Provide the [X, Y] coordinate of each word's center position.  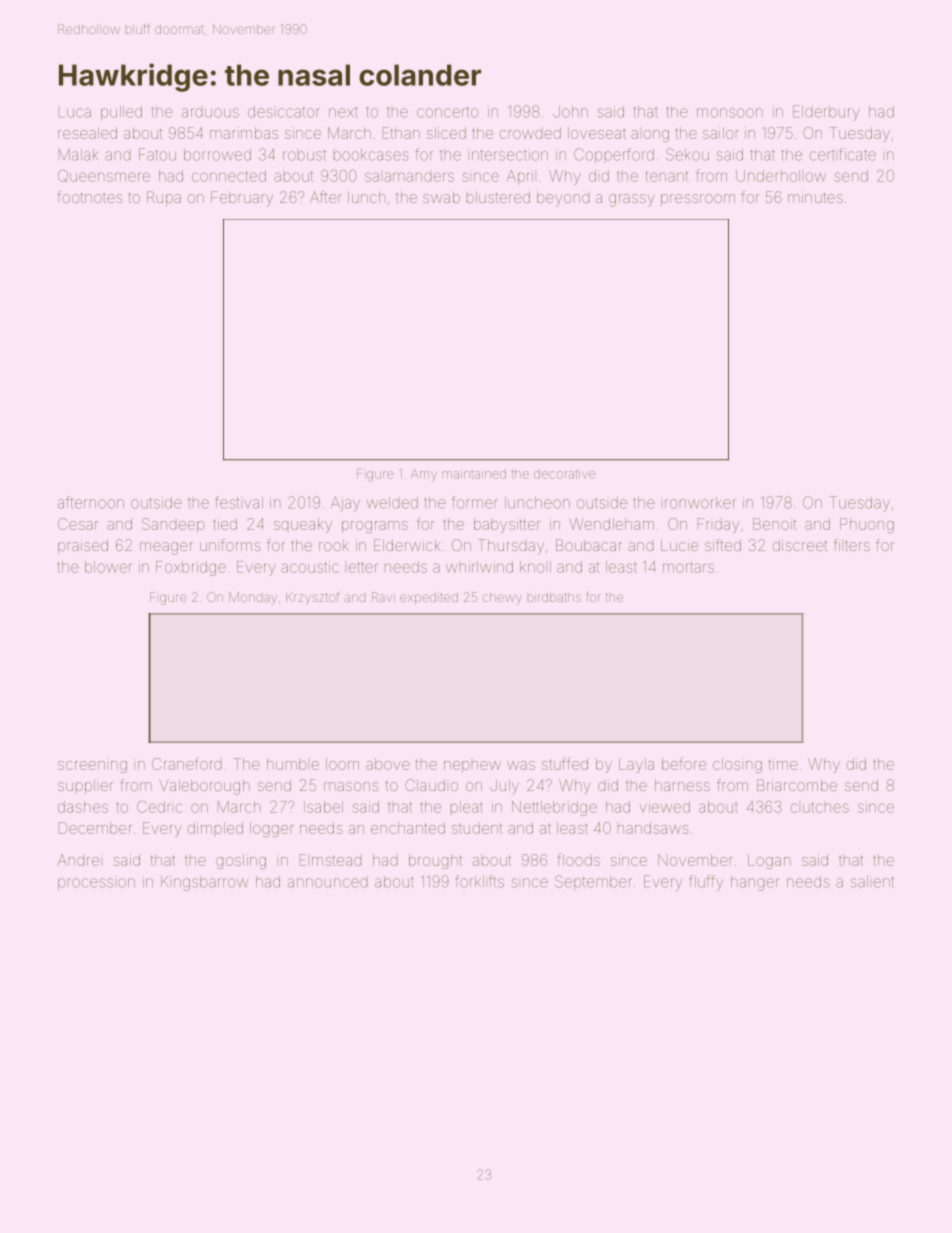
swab [441, 197]
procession [96, 884]
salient [872, 882]
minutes [815, 197]
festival [239, 502]
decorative [565, 474]
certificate [843, 154]
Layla [636, 765]
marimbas [244, 133]
